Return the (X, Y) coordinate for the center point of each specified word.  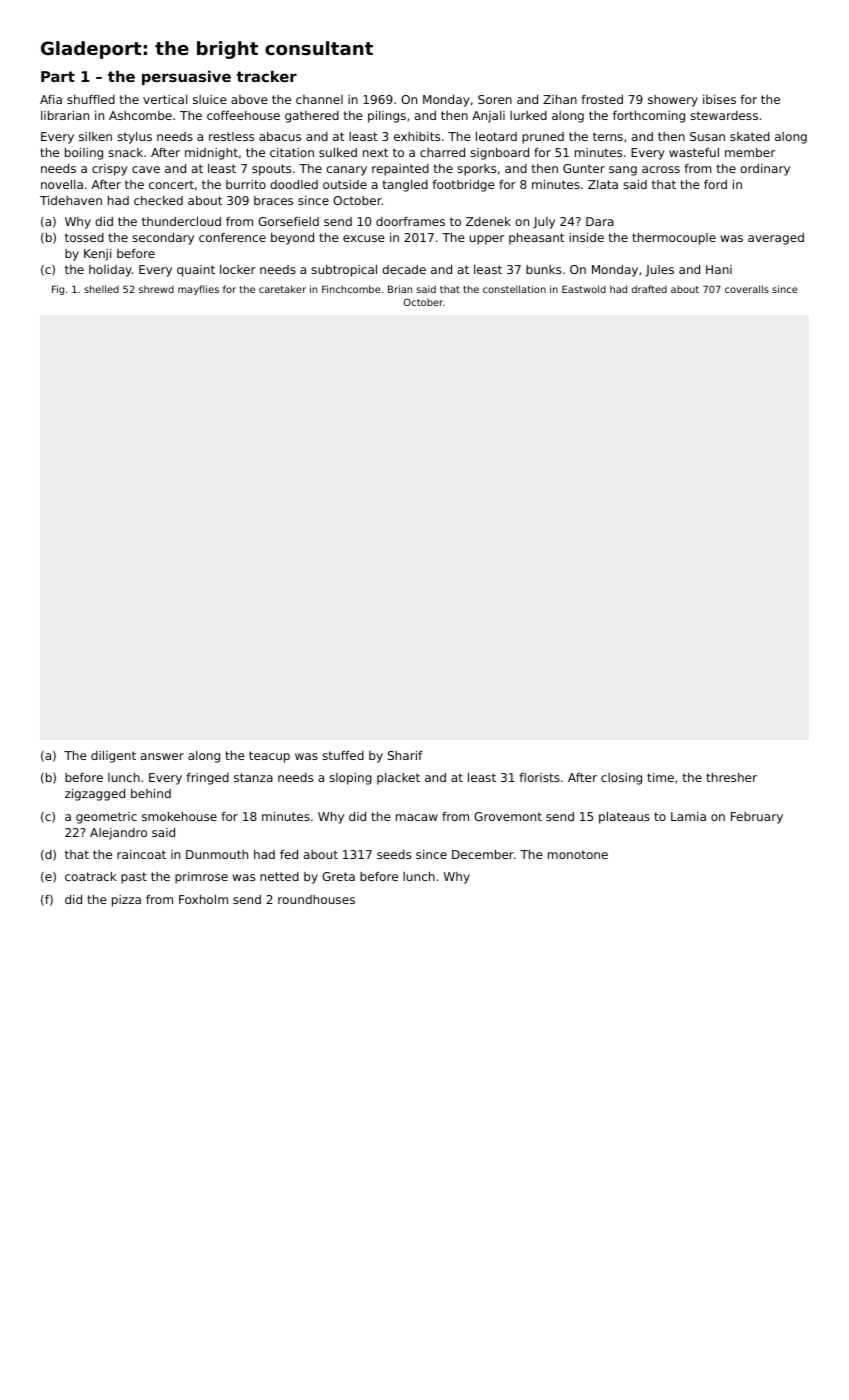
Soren (495, 99)
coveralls (747, 289)
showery (673, 101)
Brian (400, 289)
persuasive (186, 77)
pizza (126, 901)
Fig (58, 290)
